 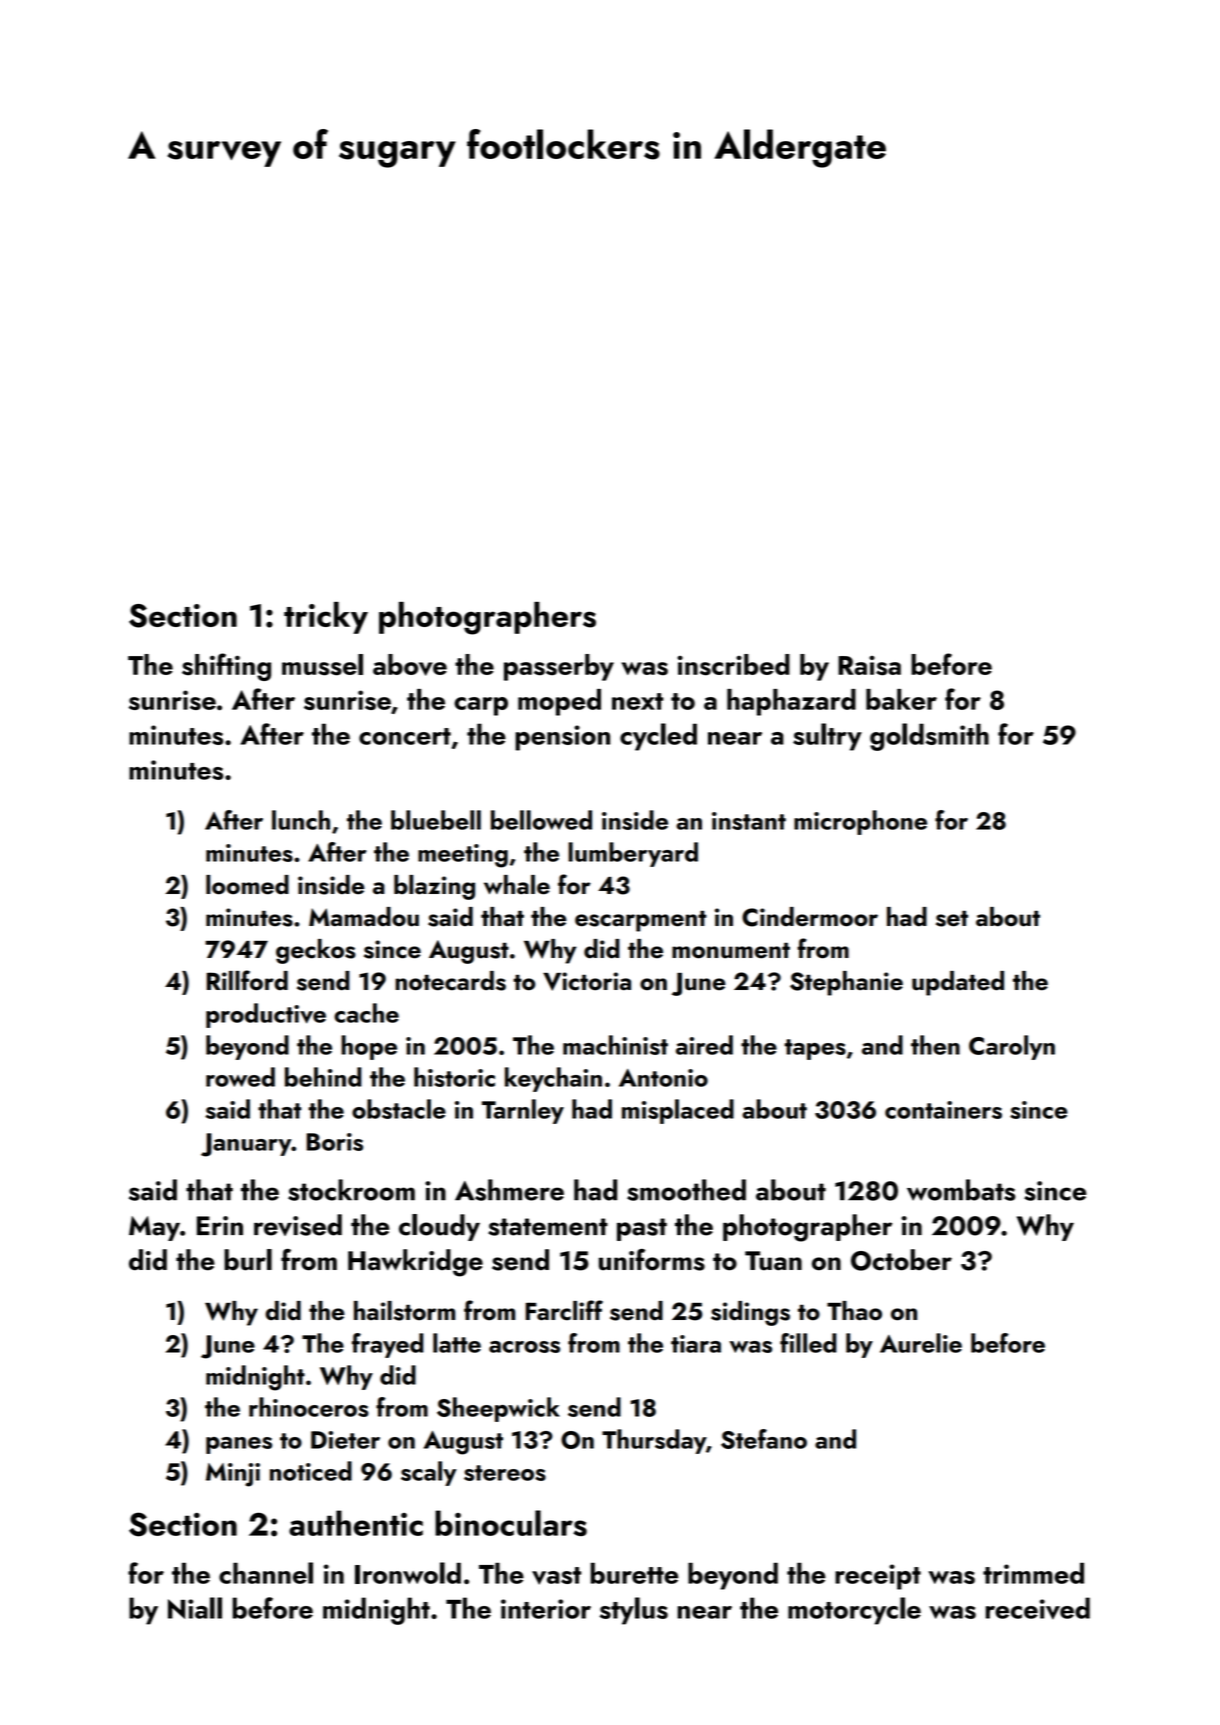 I want to click on mussel, so click(x=322, y=665).
